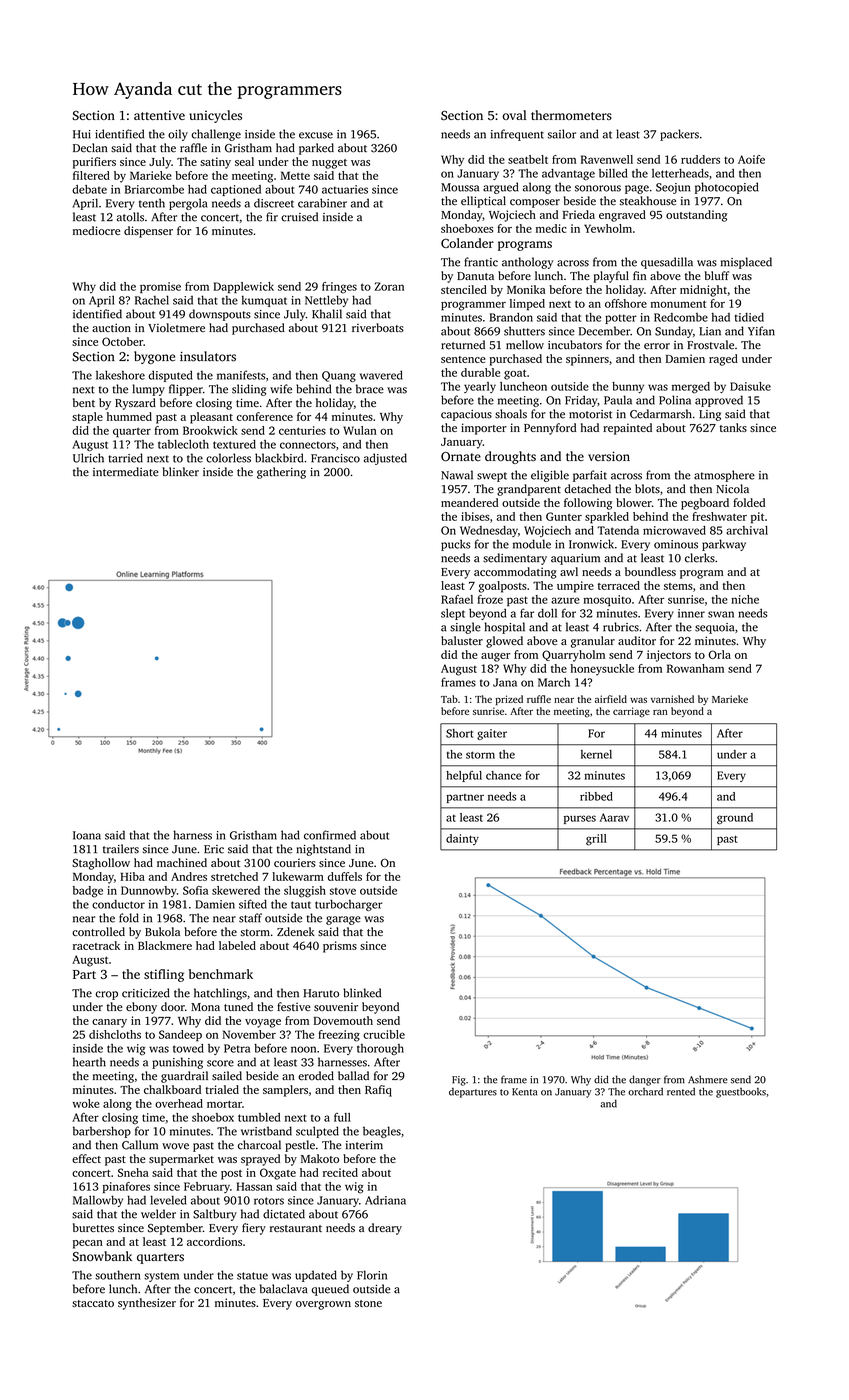 The height and width of the screenshot is (1400, 849). Describe the element at coordinates (252, 1276) in the screenshot. I see `statue` at that location.
